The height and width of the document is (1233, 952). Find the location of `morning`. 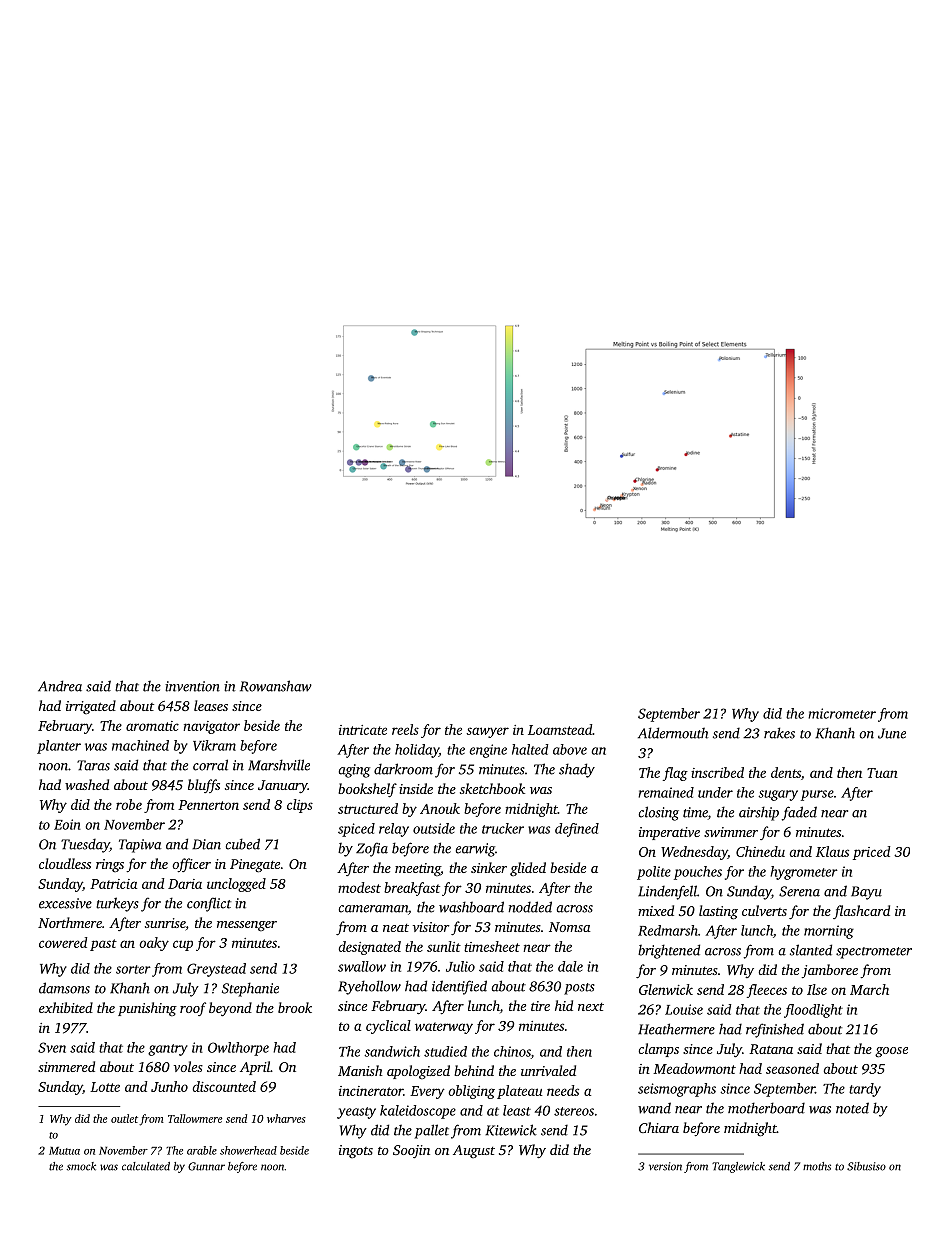

morning is located at coordinates (829, 932).
